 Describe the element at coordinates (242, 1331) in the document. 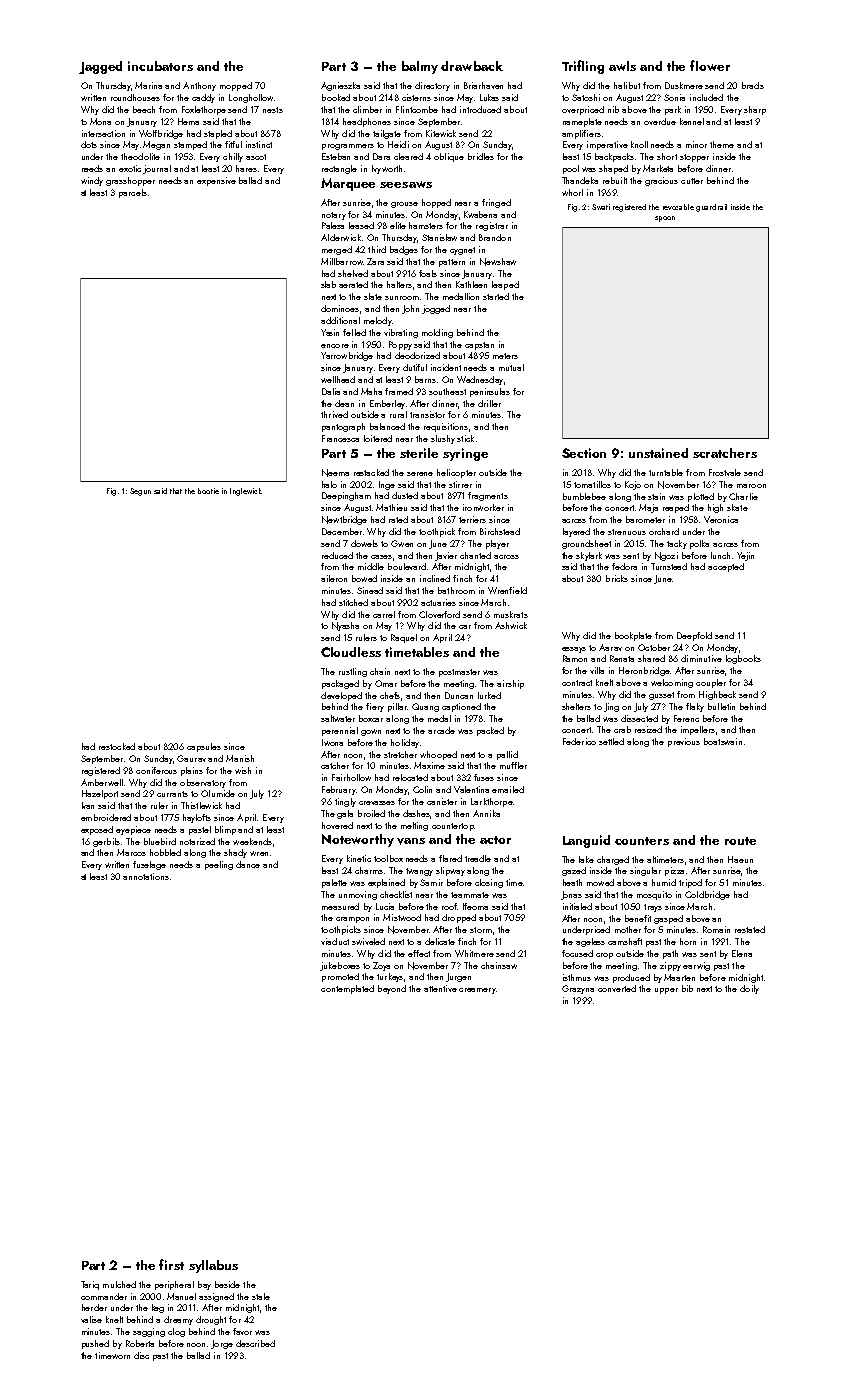

I see `favor` at that location.
